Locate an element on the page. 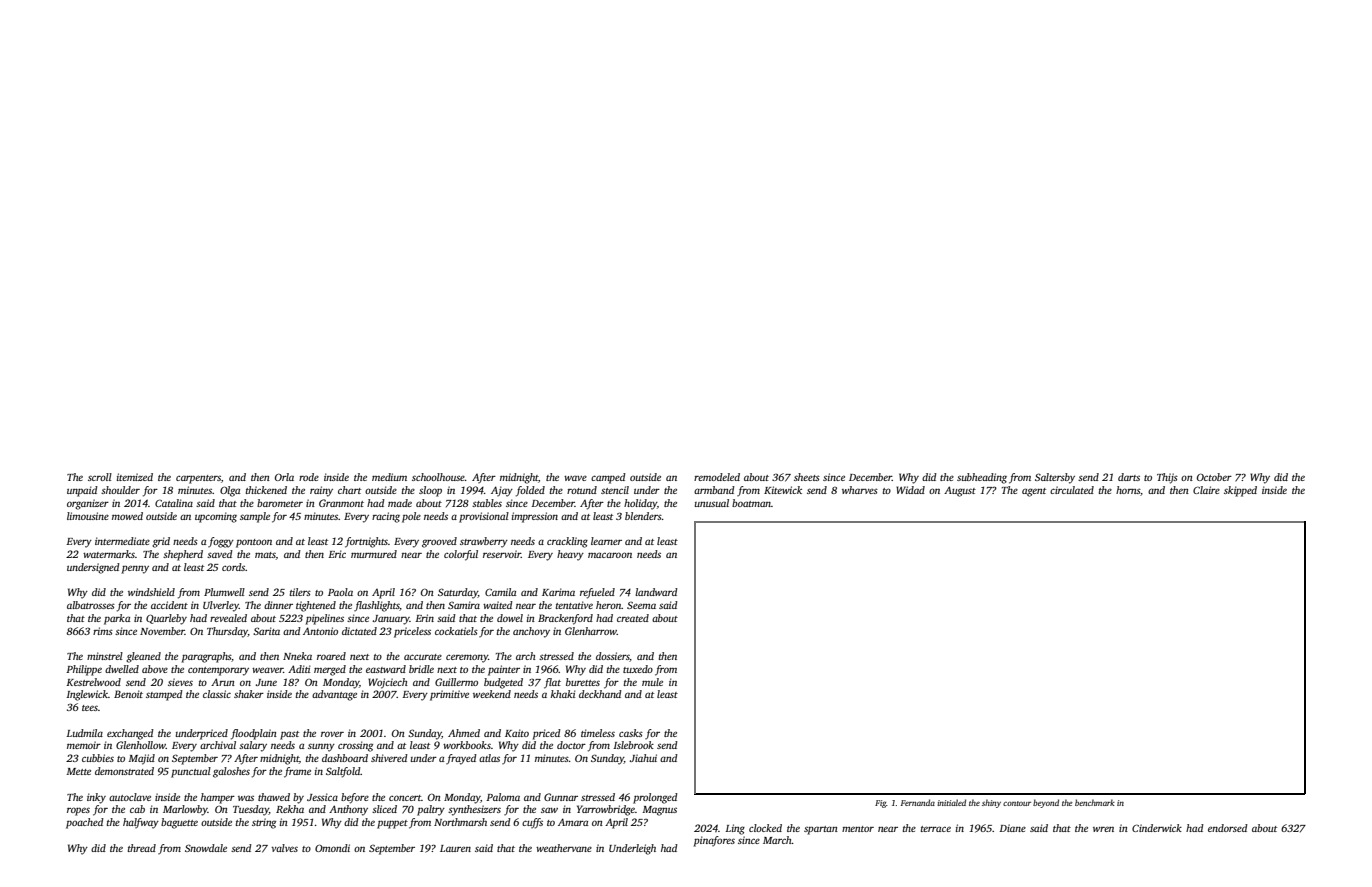 Image resolution: width=1372 pixels, height=887 pixels. darts is located at coordinates (1129, 477).
